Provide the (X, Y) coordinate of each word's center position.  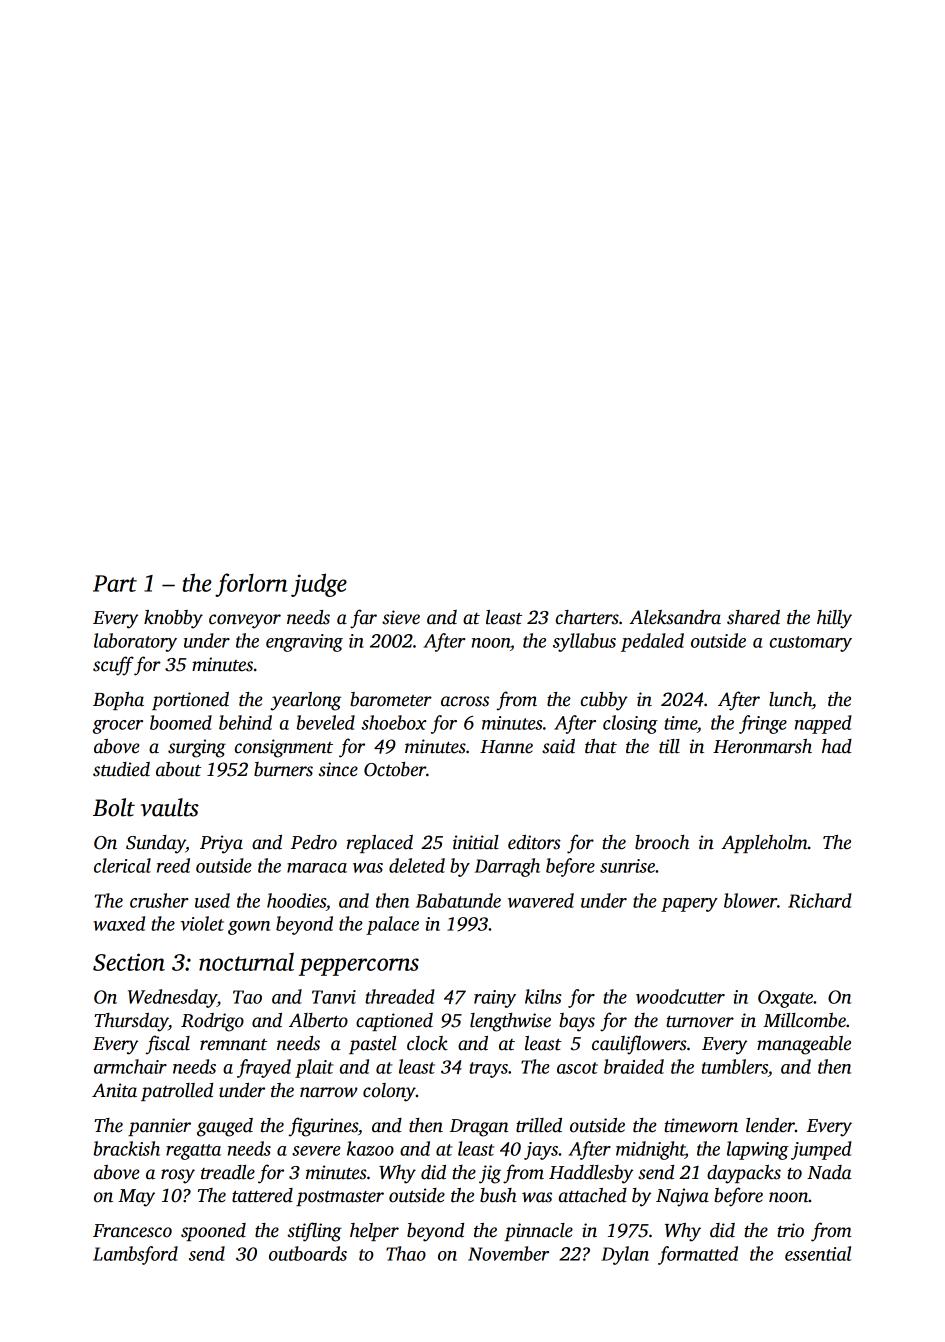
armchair (130, 1066)
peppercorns (359, 967)
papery (689, 905)
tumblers (735, 1066)
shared (753, 617)
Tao (247, 997)
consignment (284, 748)
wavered (541, 900)
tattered (262, 1195)
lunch (790, 699)
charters (587, 617)
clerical (122, 865)
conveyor (245, 621)
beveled (325, 722)
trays (488, 1070)
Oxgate (785, 999)
